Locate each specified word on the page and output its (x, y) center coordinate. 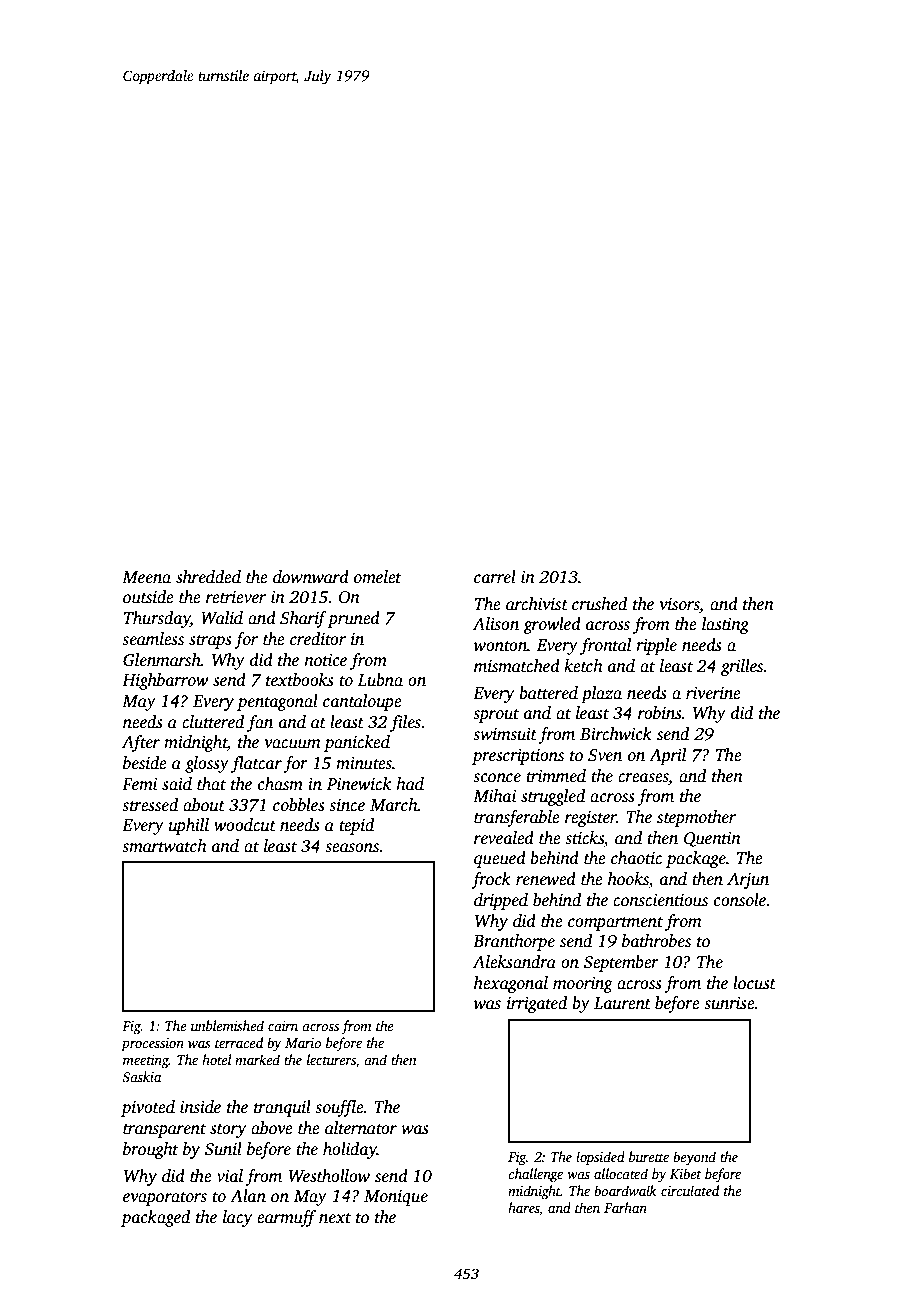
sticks (584, 838)
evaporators (165, 1199)
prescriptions (518, 757)
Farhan (625, 1207)
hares (524, 1209)
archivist (537, 604)
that (211, 784)
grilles (742, 667)
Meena (146, 577)
